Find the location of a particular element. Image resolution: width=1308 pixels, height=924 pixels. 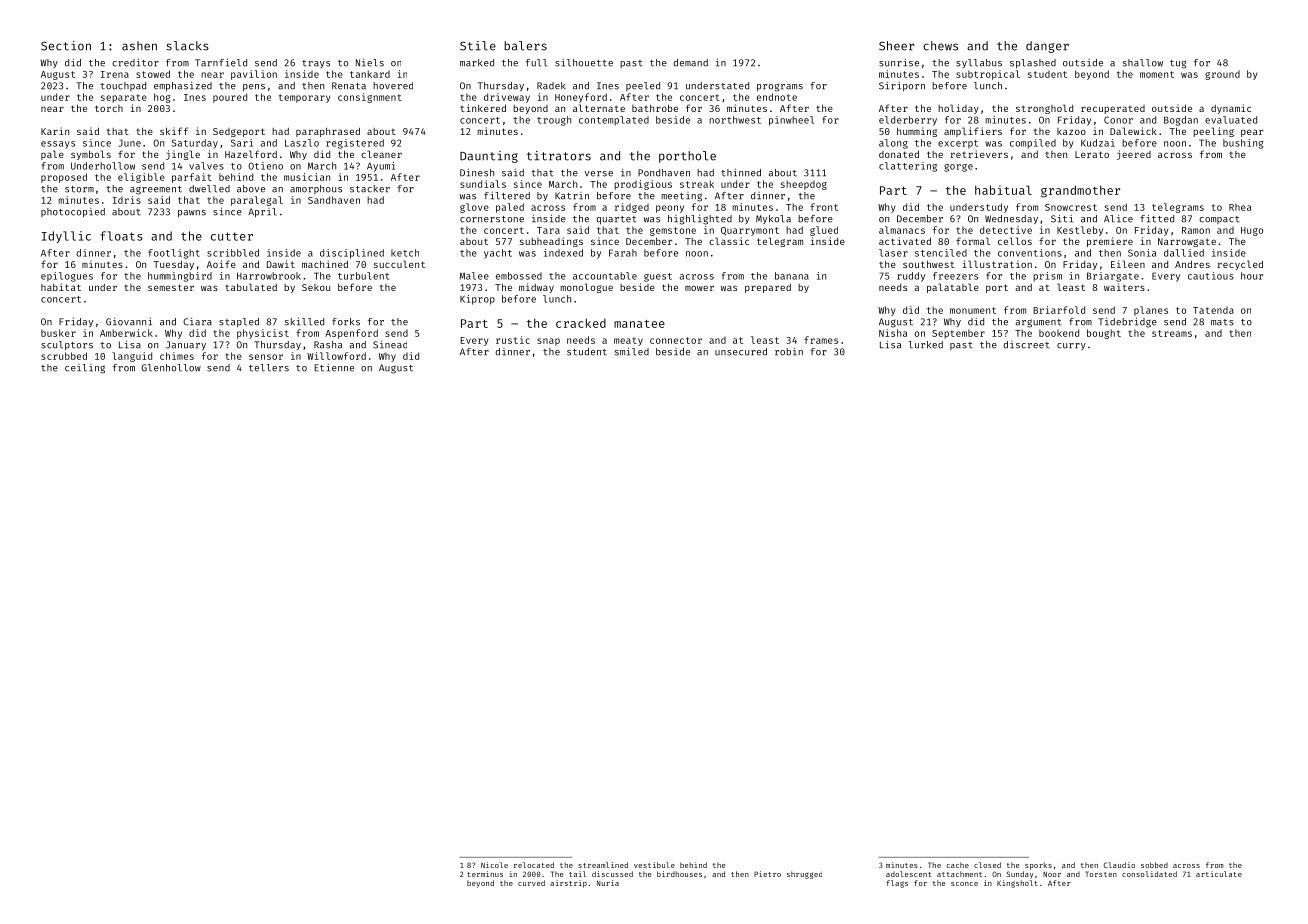

slacks is located at coordinates (187, 46).
